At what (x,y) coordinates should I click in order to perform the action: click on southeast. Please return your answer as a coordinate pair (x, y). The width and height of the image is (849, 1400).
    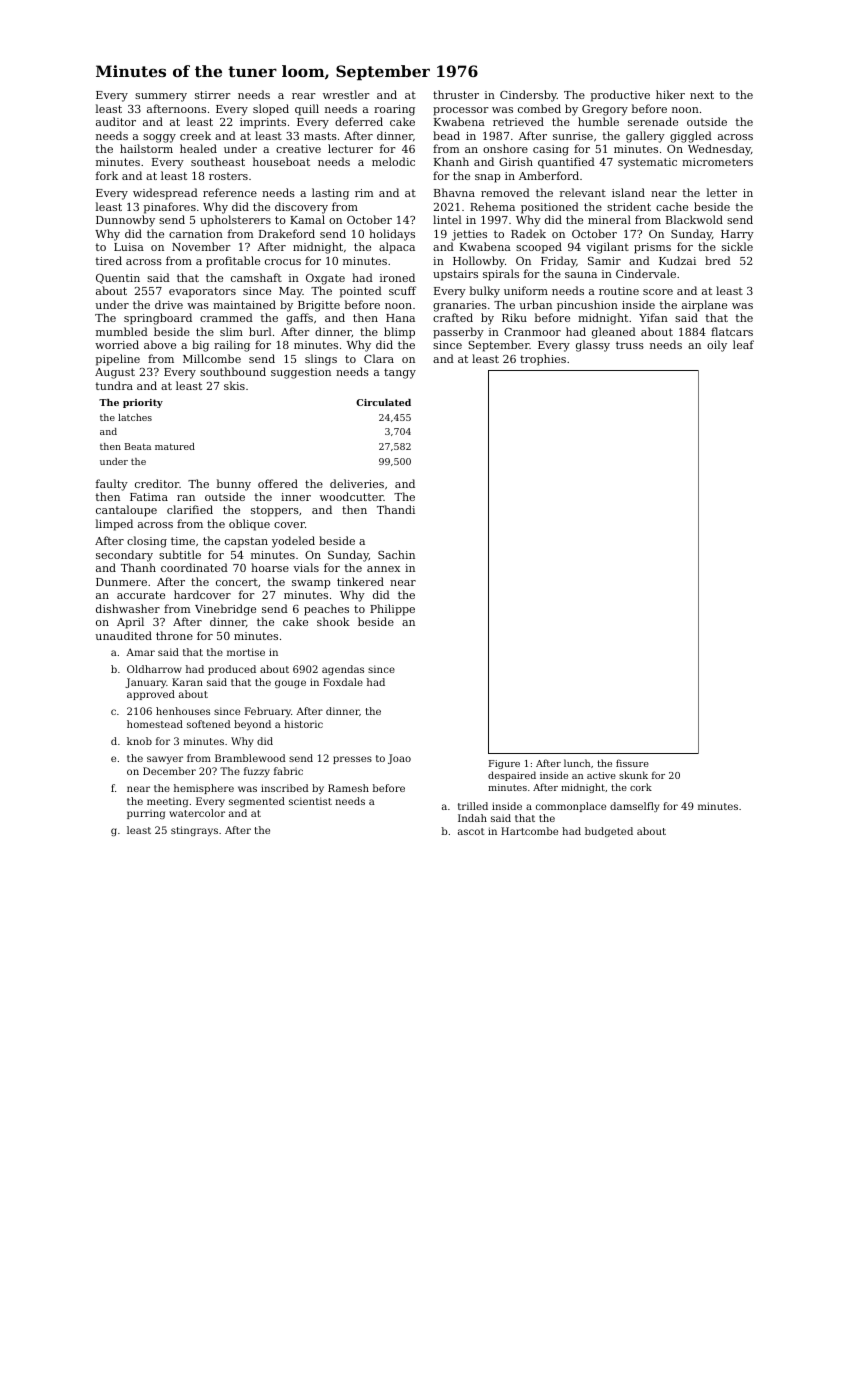
    Looking at the image, I should click on (218, 161).
